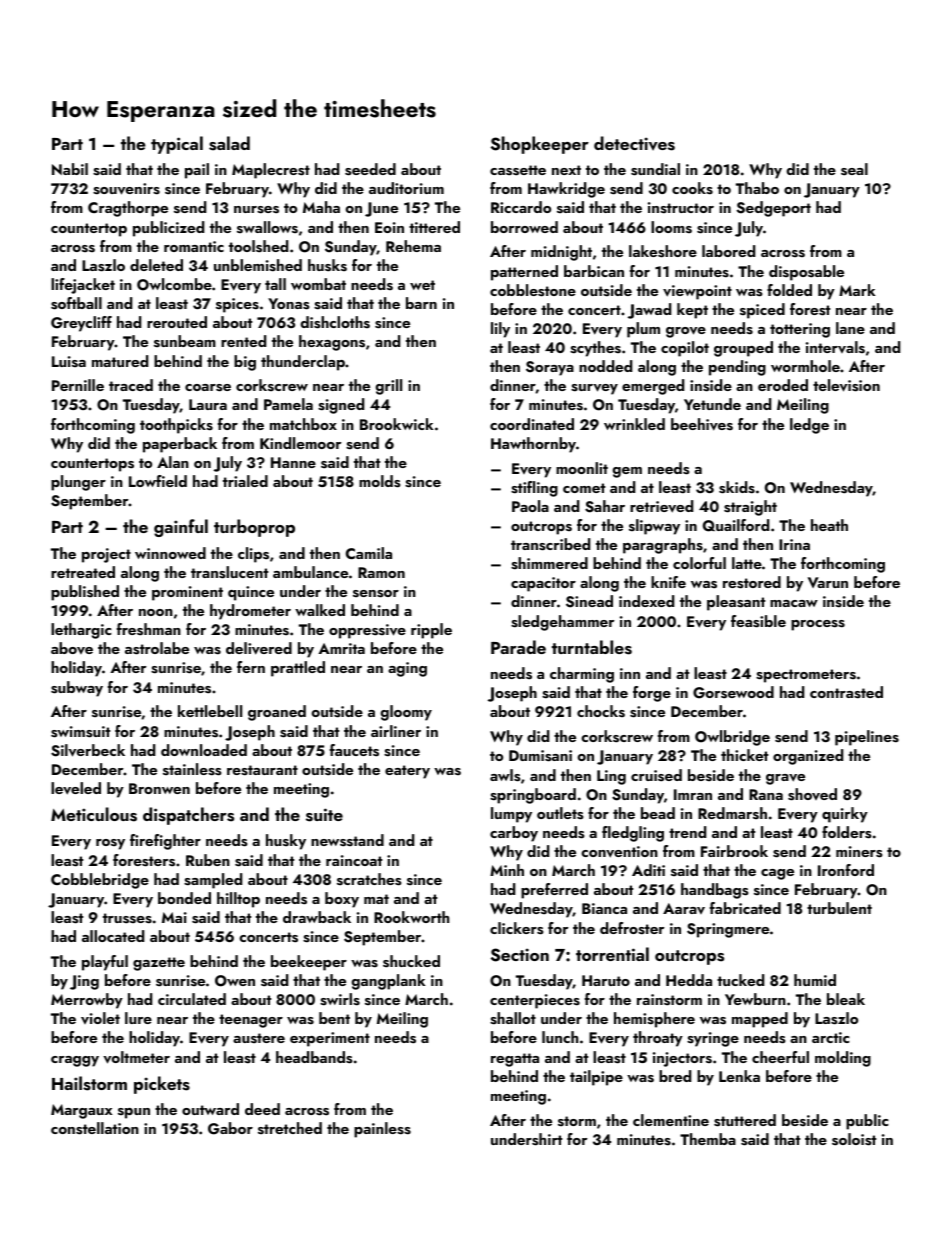  What do you see at coordinates (229, 143) in the screenshot?
I see `salad` at bounding box center [229, 143].
